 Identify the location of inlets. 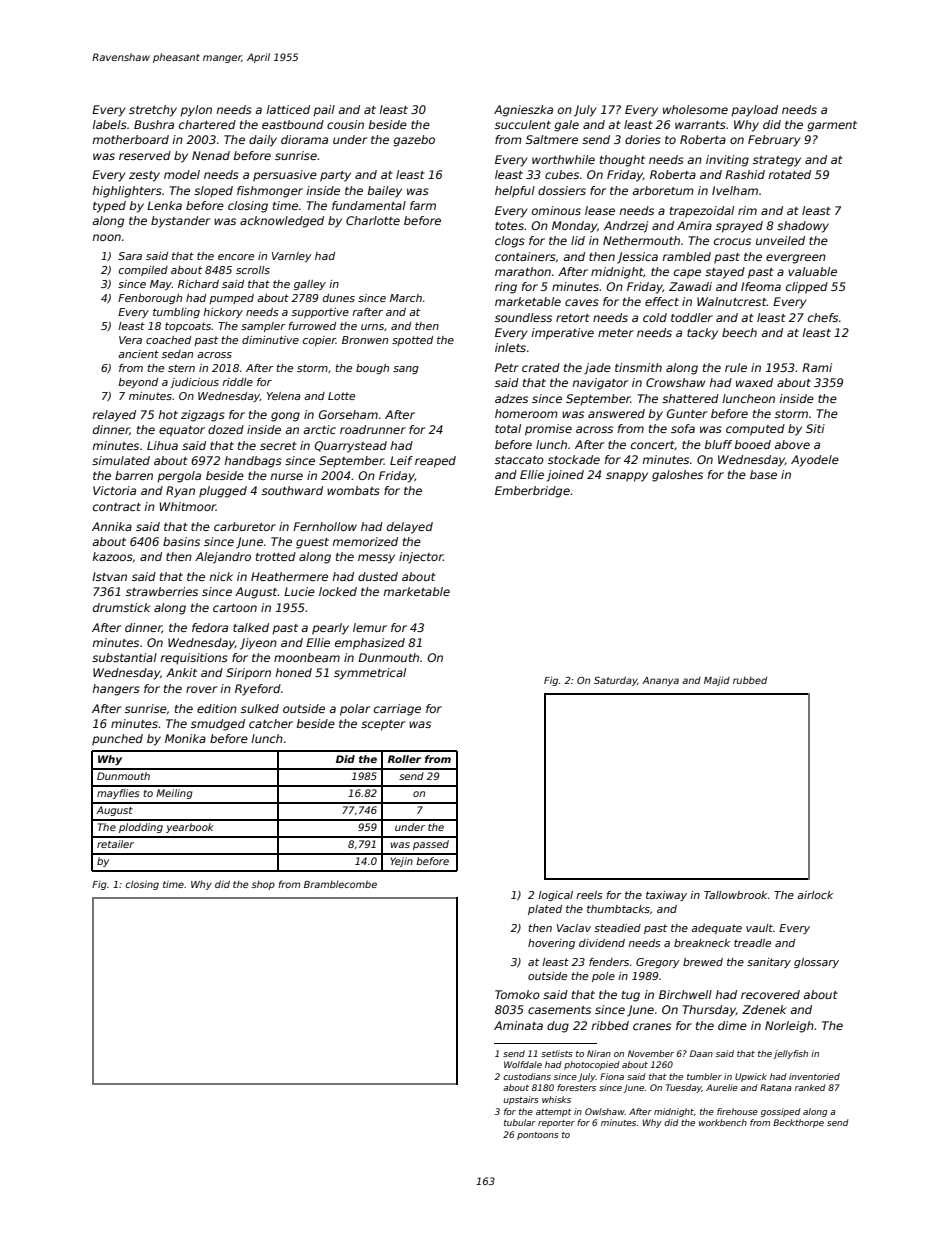
(510, 347).
